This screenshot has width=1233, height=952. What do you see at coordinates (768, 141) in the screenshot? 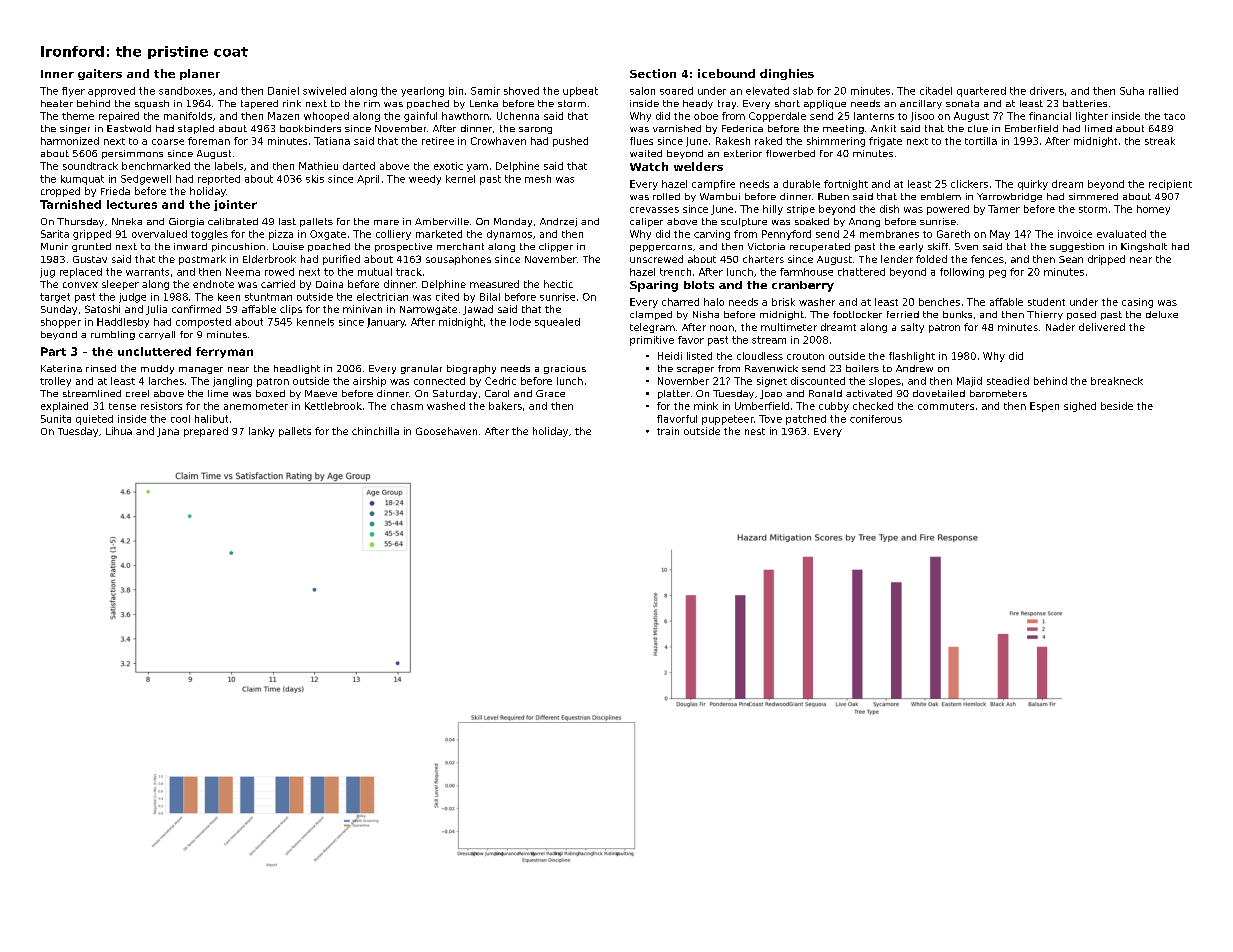
I see `raked` at bounding box center [768, 141].
